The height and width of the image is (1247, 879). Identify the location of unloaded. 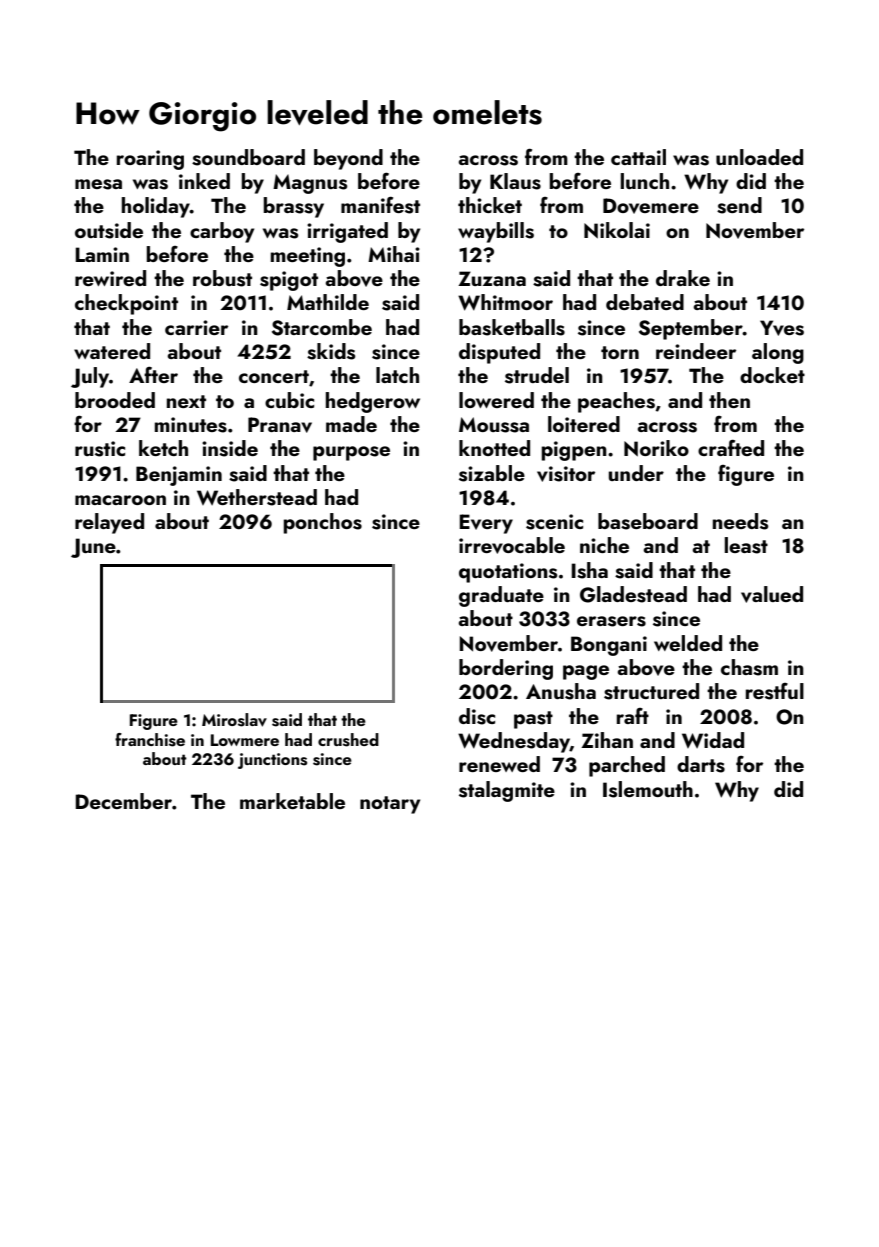
(759, 157).
